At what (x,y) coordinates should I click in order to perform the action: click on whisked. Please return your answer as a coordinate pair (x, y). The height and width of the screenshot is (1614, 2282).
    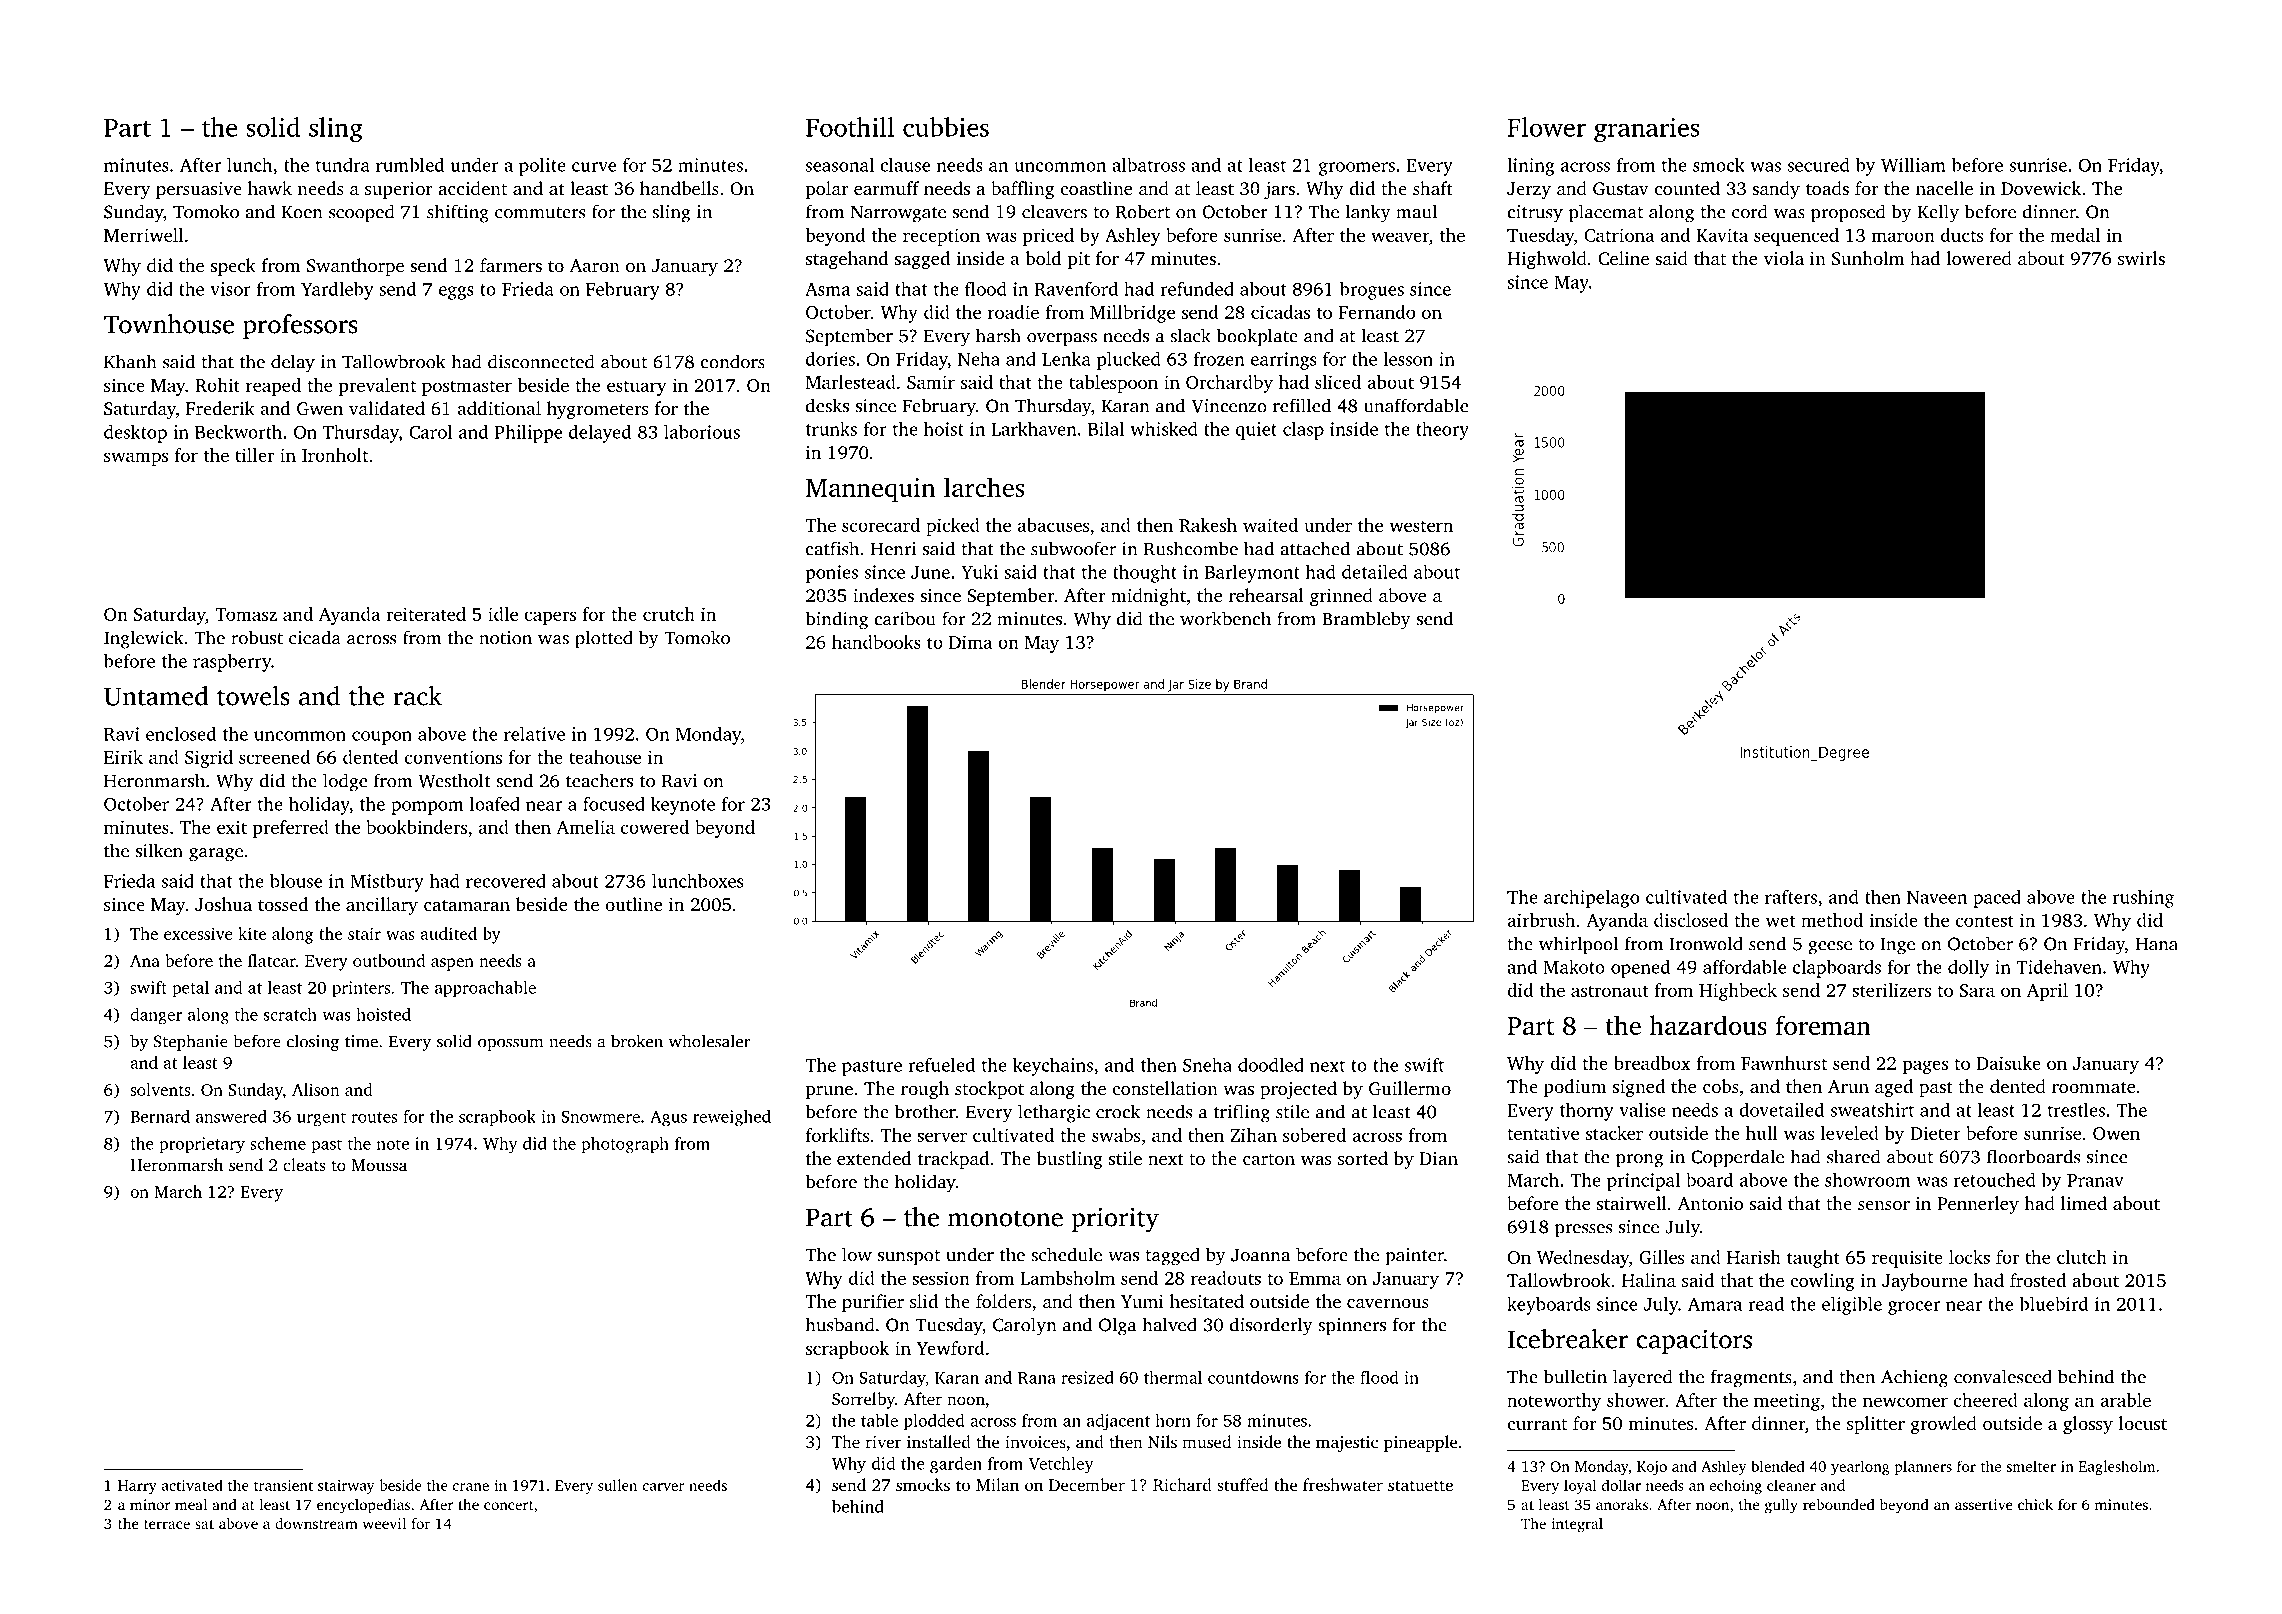
    Looking at the image, I should click on (1164, 429).
